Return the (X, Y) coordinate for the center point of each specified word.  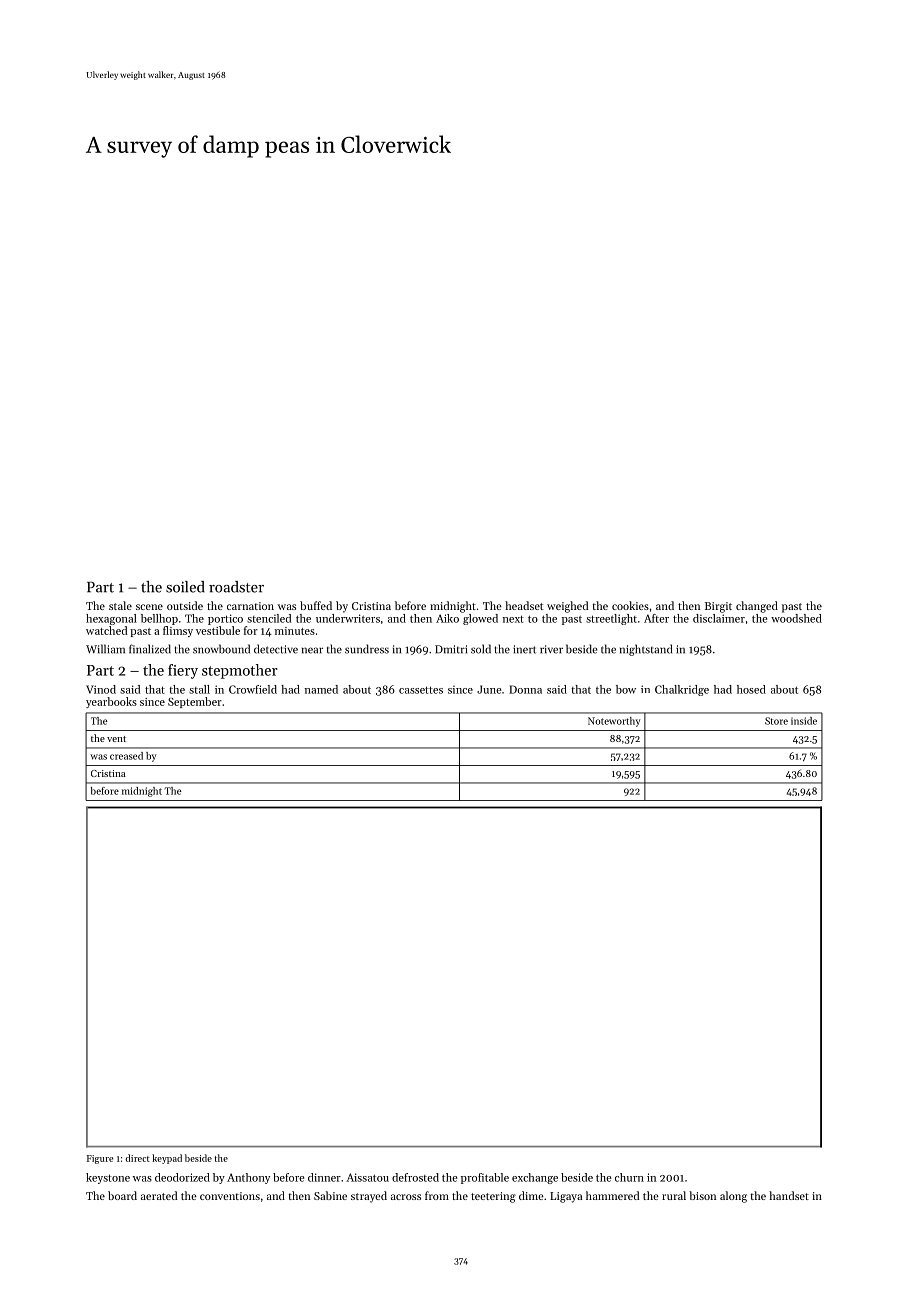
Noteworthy (614, 722)
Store (776, 721)
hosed (751, 689)
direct (137, 1158)
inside (804, 721)
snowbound (221, 649)
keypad (167, 1159)
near (312, 650)
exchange (535, 1178)
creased (126, 756)
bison (702, 1195)
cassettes (421, 690)
